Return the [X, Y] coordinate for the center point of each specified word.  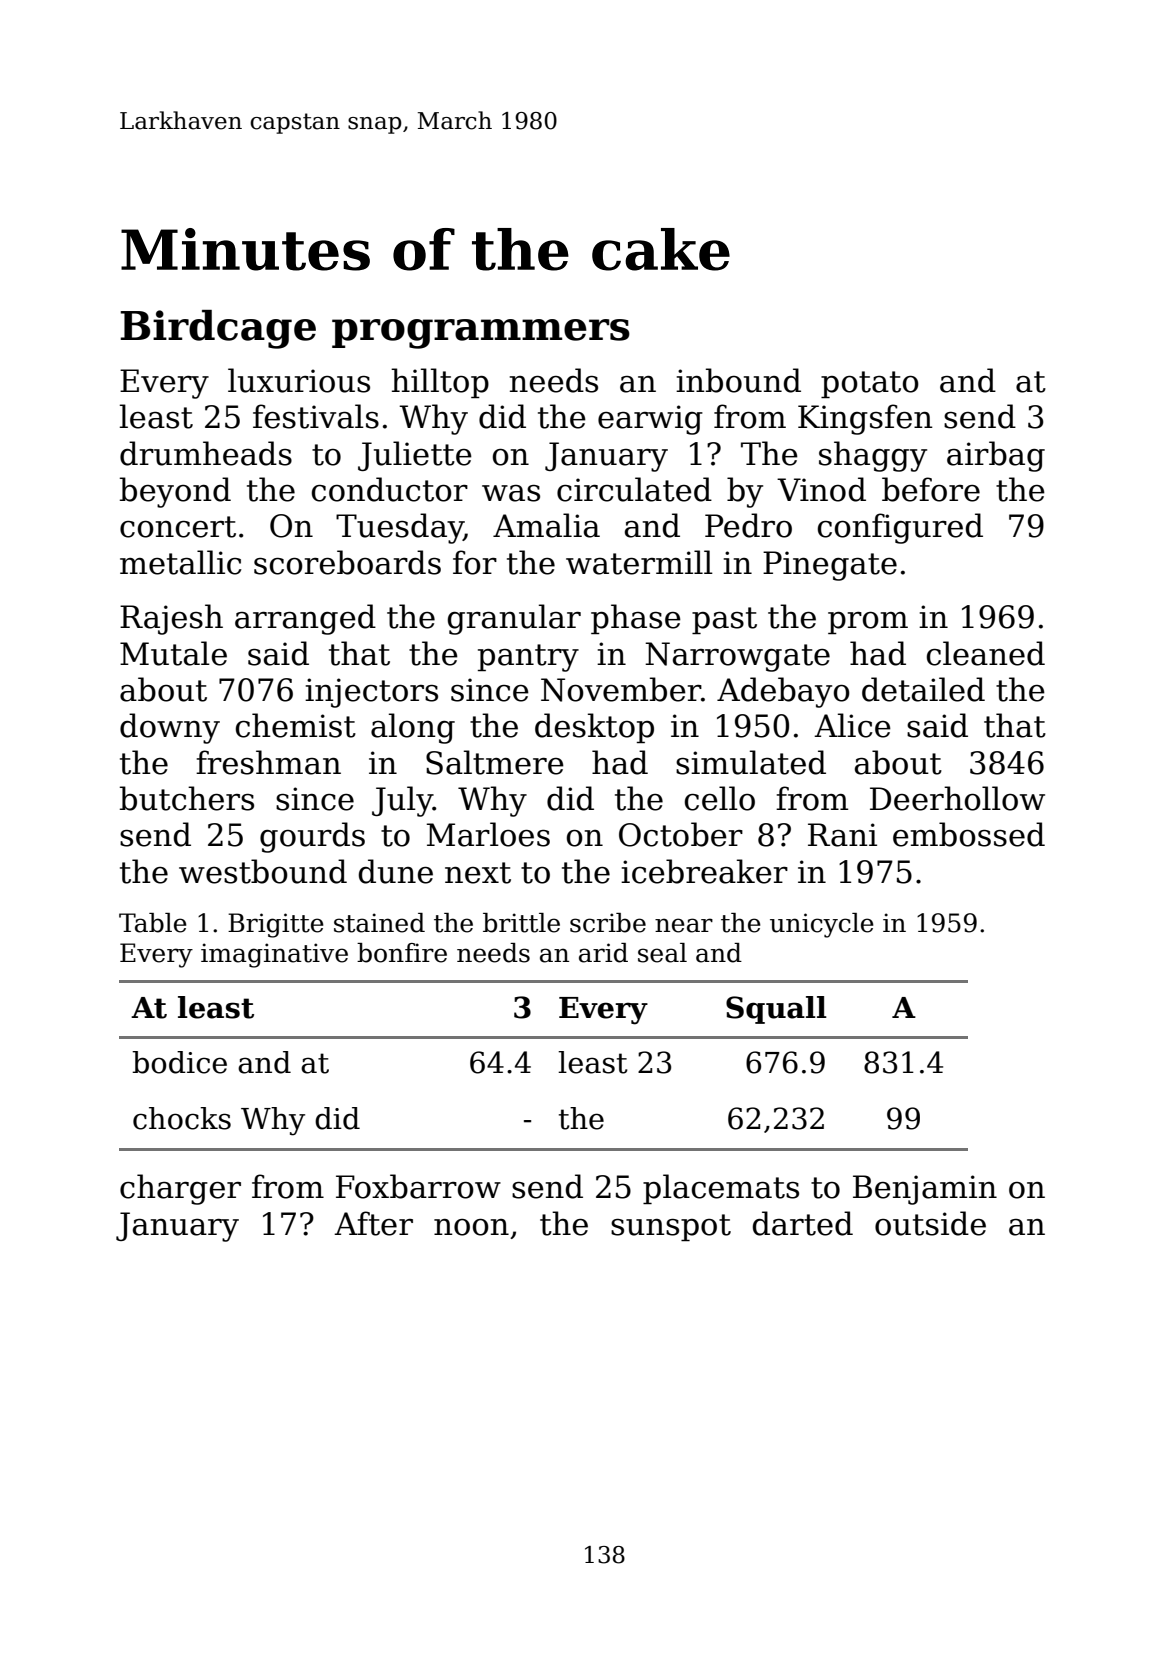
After [373, 1223]
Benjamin [925, 1190]
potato [870, 384]
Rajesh [171, 619]
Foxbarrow [418, 1186]
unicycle [822, 925]
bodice [179, 1062]
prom [868, 623]
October [681, 834]
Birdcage [218, 329]
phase [636, 619]
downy [170, 728]
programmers [481, 334]
